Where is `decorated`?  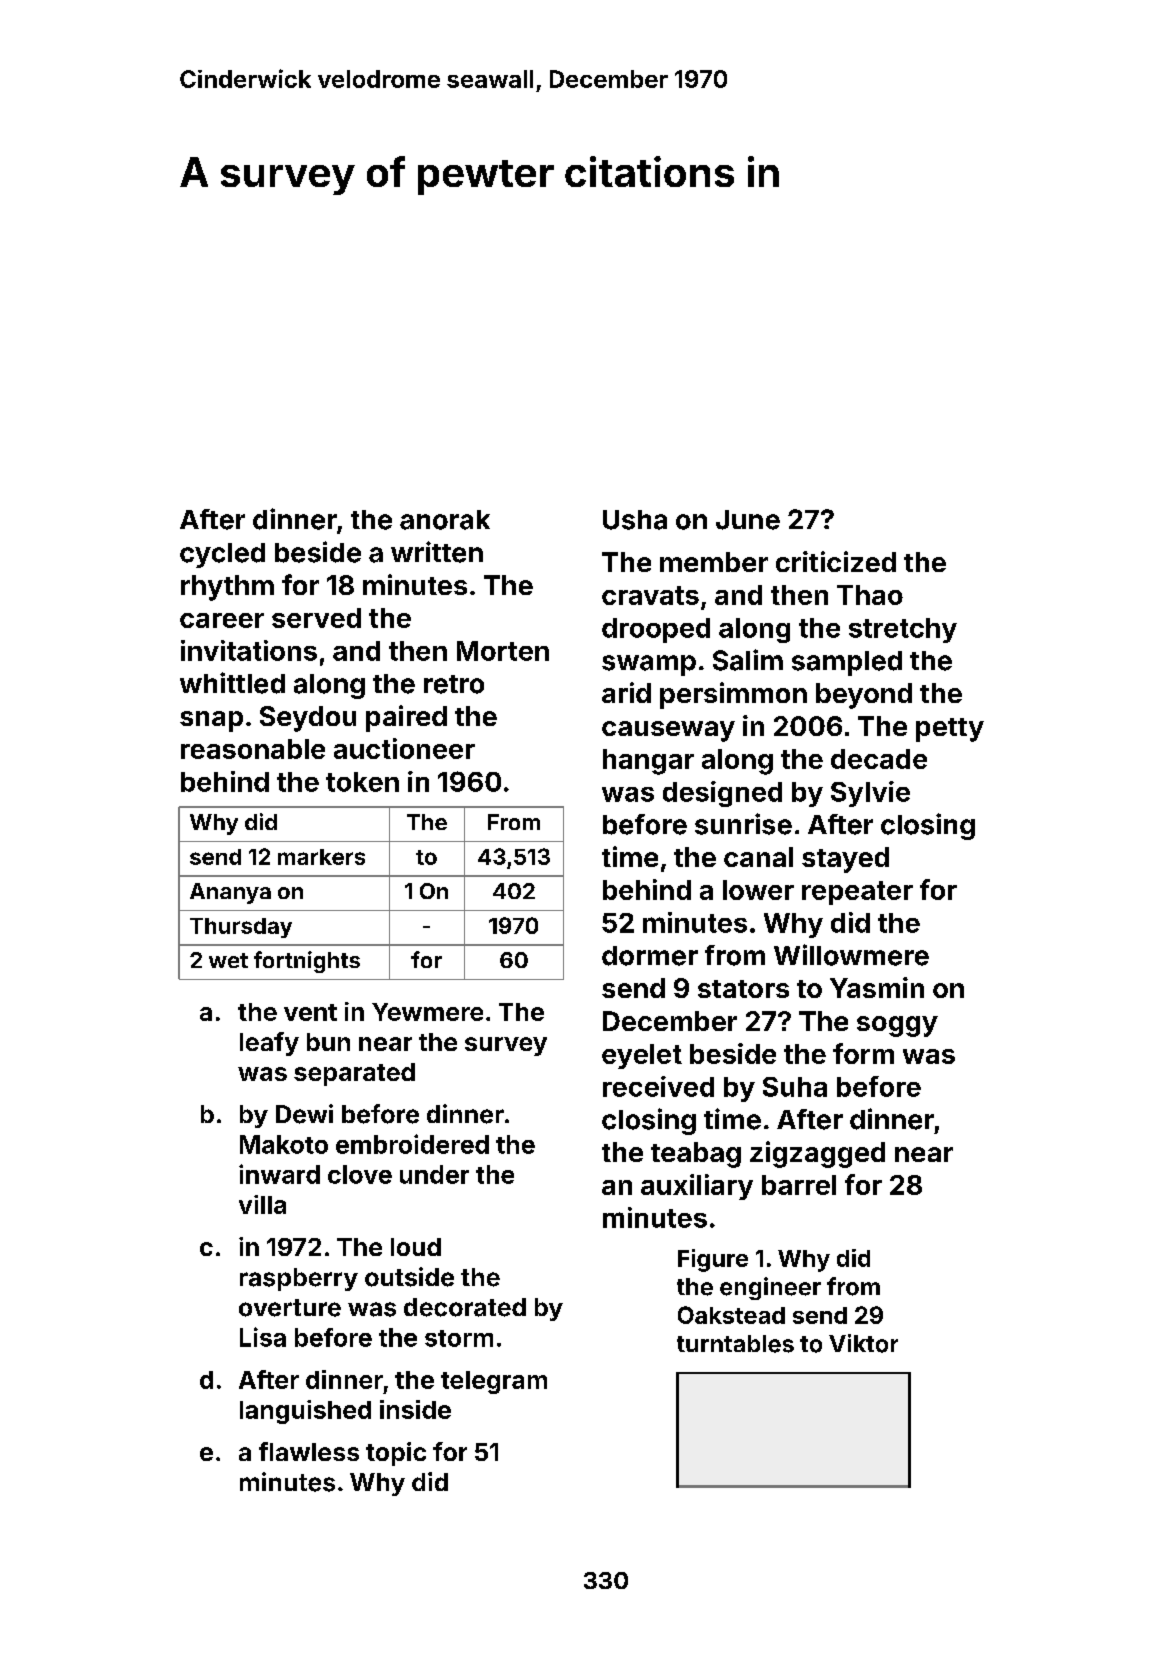
decorated is located at coordinates (465, 1307).
